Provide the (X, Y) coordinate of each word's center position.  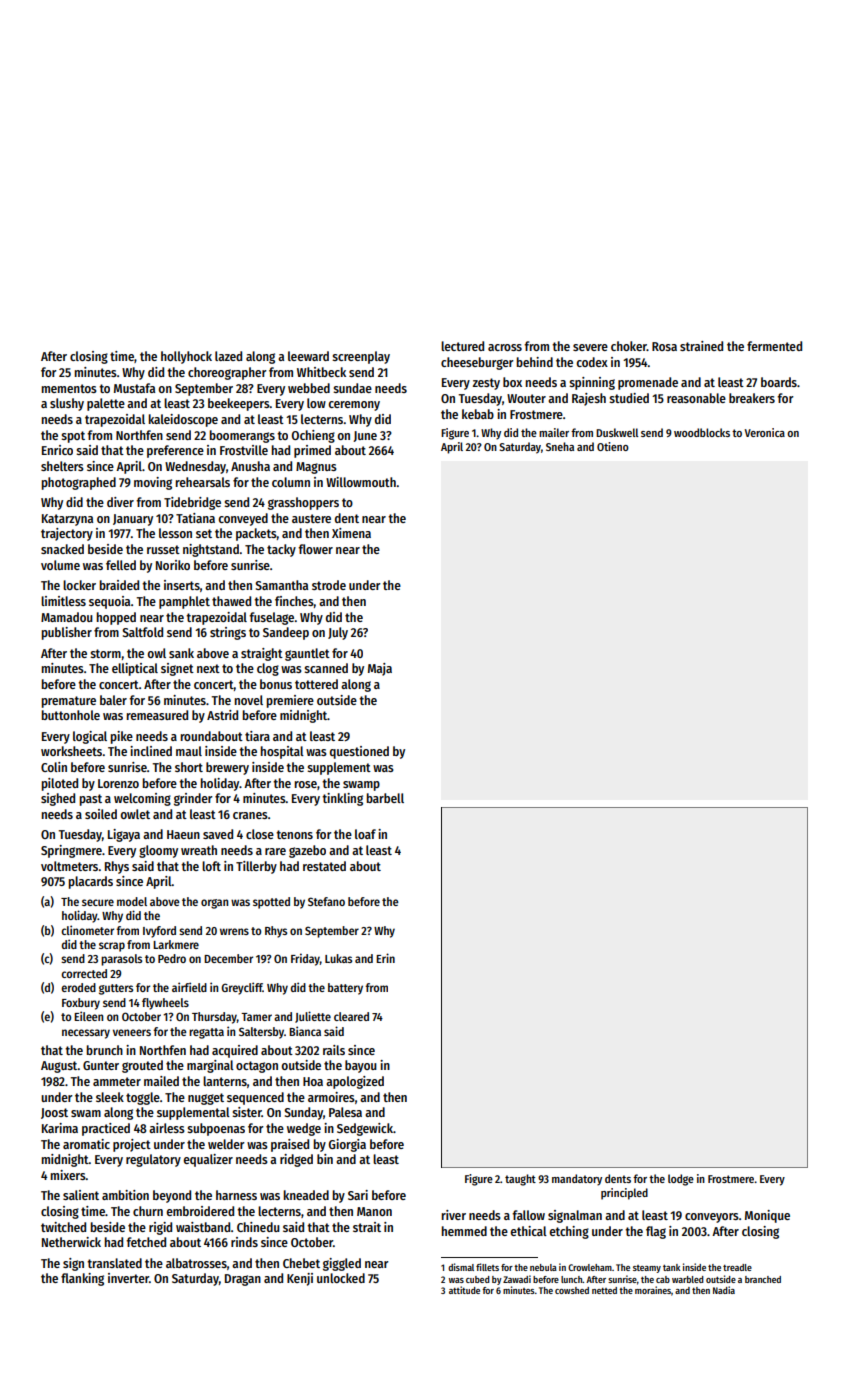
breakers (752, 398)
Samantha (281, 585)
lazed (228, 356)
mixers (68, 1175)
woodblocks (702, 432)
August (59, 1067)
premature (69, 702)
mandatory (577, 1180)
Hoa (313, 1081)
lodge (681, 1180)
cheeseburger (477, 363)
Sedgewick (365, 1129)
